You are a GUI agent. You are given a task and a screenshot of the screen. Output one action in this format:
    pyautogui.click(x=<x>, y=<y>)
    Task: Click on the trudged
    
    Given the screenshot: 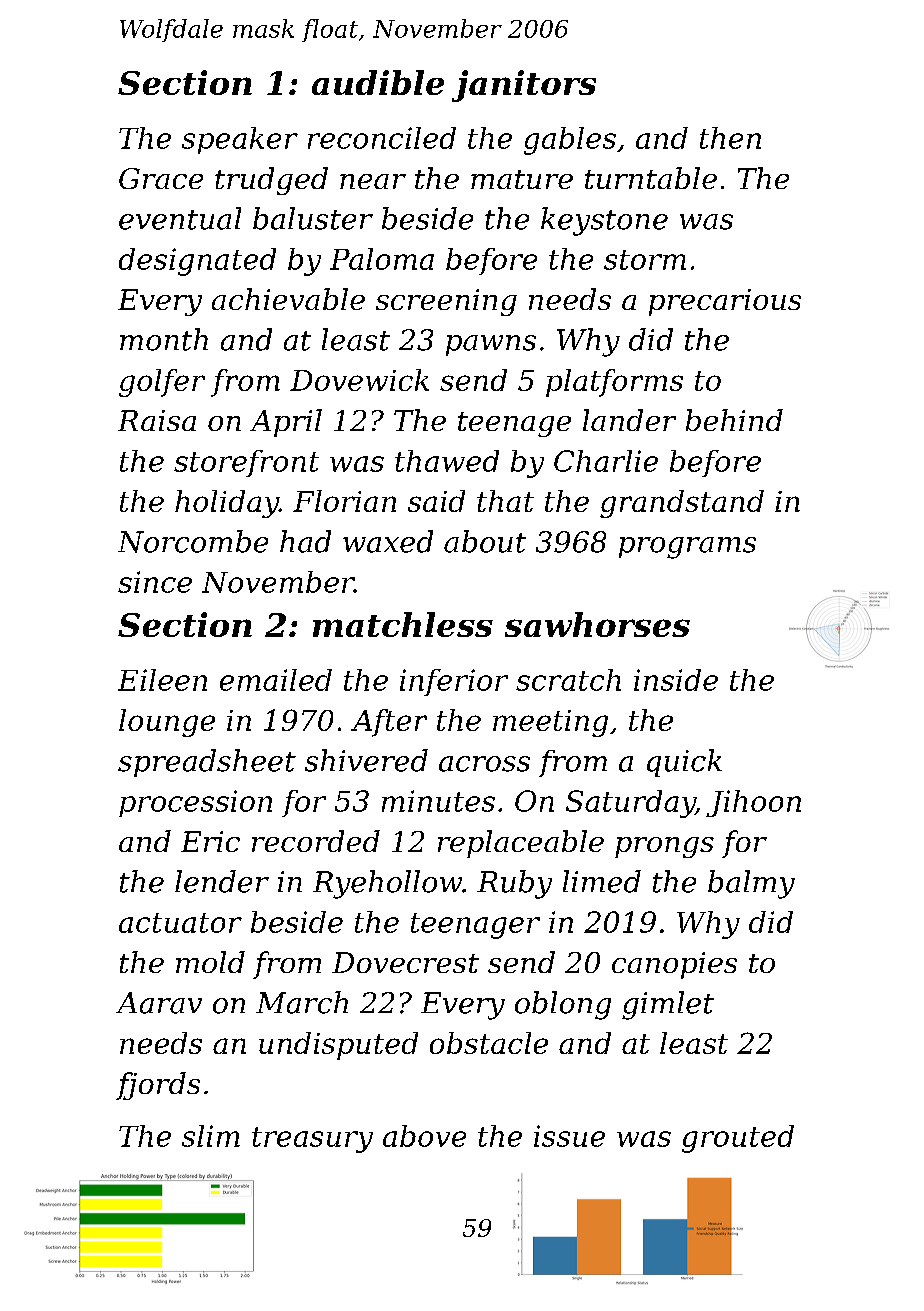 What is the action you would take?
    pyautogui.click(x=271, y=181)
